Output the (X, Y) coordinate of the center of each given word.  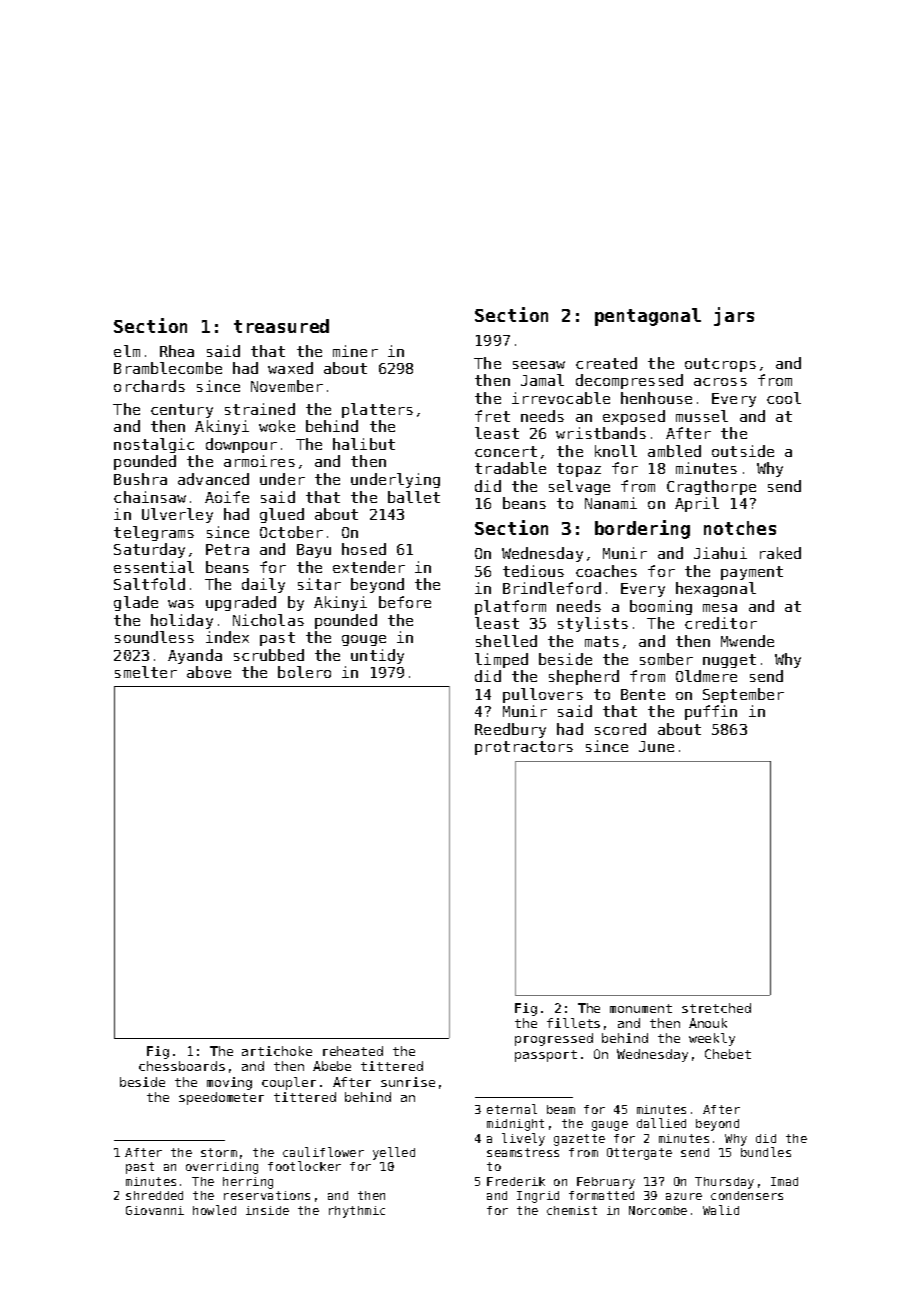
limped (501, 660)
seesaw (539, 365)
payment (752, 573)
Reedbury (510, 730)
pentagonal (648, 317)
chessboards (182, 1066)
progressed (554, 1039)
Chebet (728, 1054)
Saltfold (149, 584)
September (743, 695)
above (209, 672)
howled (214, 1210)
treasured (281, 326)
